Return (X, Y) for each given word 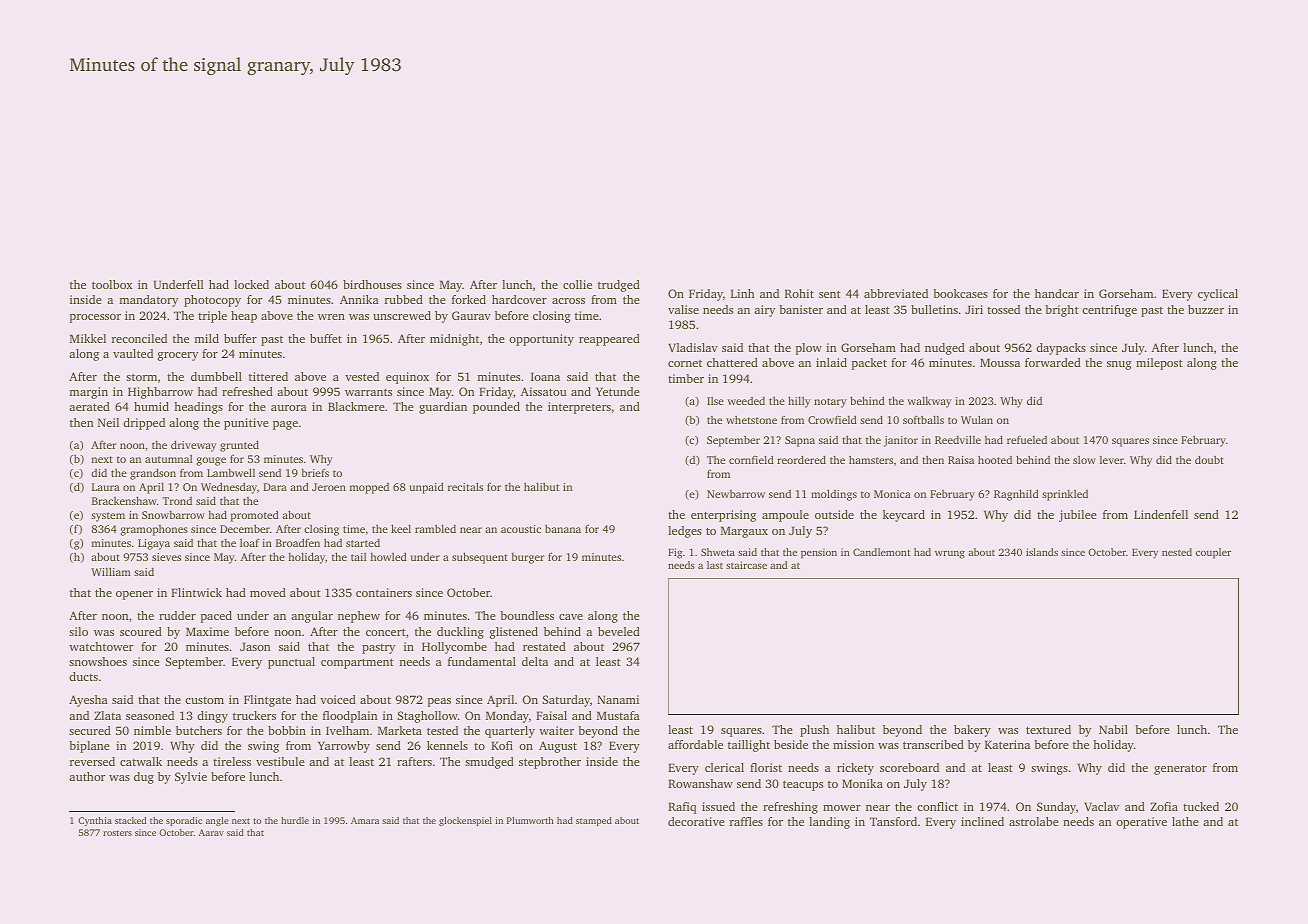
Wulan (977, 419)
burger (527, 558)
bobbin (287, 730)
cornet (685, 363)
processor (95, 318)
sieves (166, 557)
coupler (1213, 553)
